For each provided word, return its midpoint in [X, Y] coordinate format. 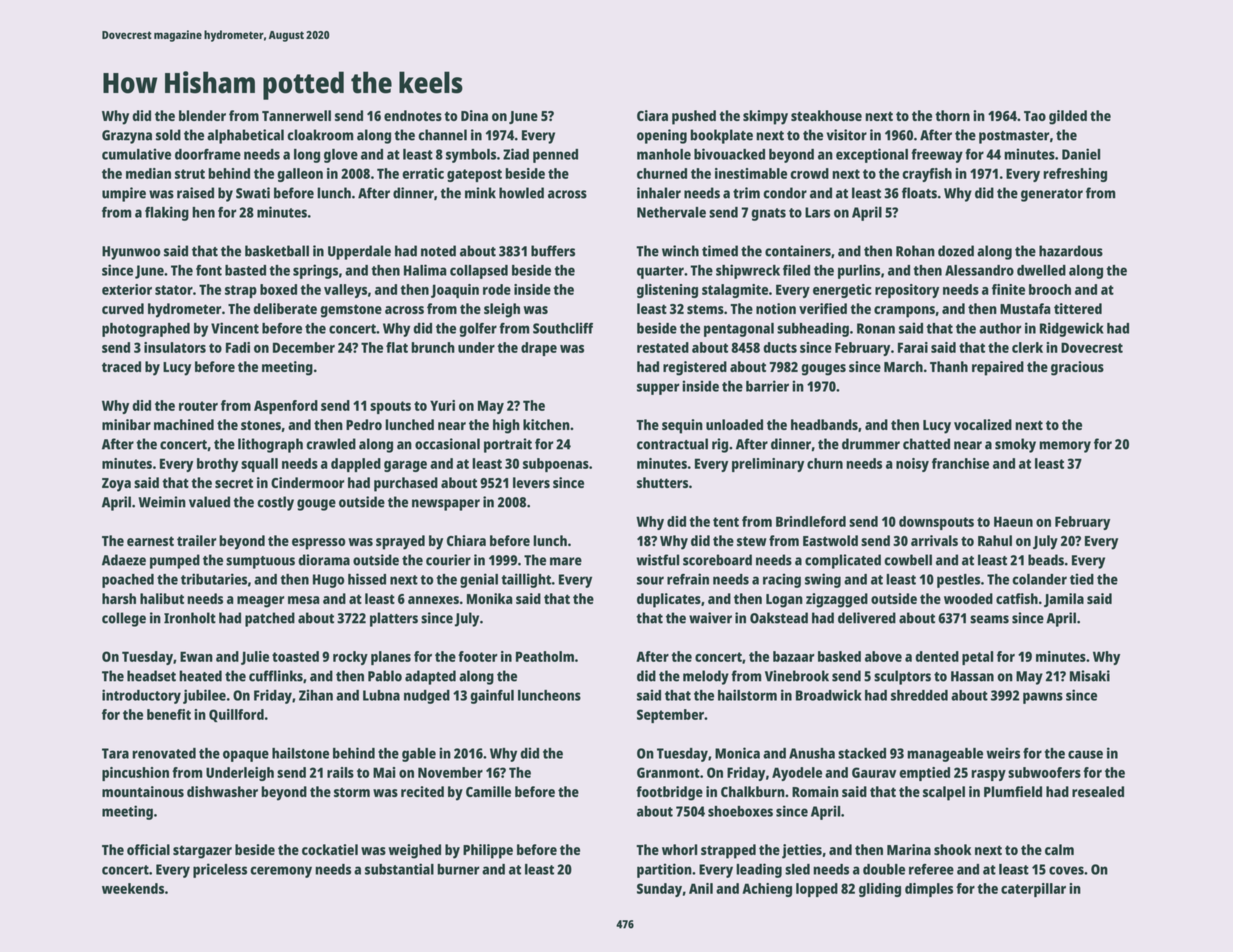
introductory [141, 696]
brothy [217, 465]
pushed [694, 117]
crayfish [927, 175]
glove [341, 156]
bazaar [793, 656]
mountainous [143, 791]
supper [658, 389]
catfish [1017, 598]
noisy [912, 465]
